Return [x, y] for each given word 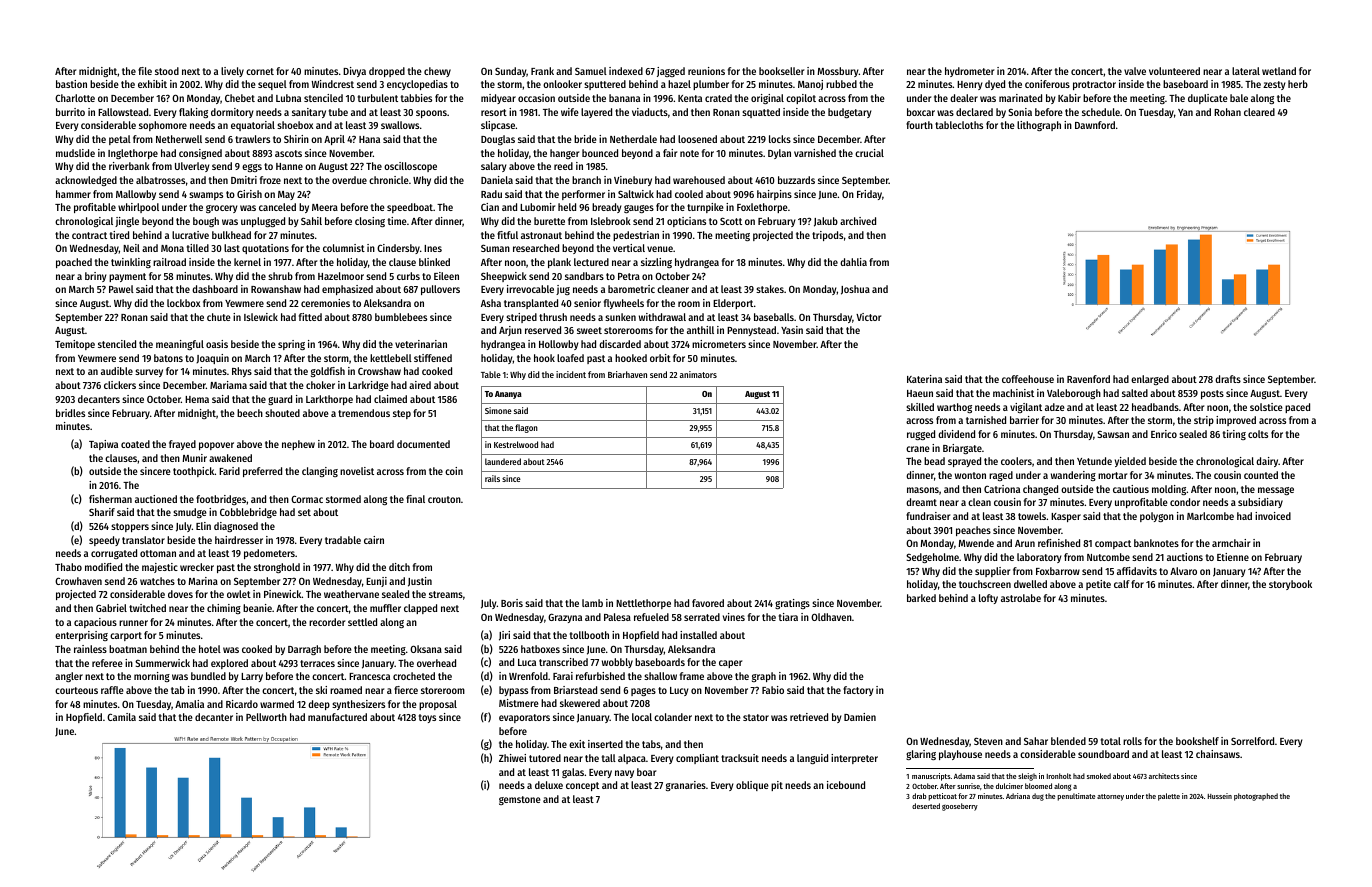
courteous [76, 690]
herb [1298, 84]
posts [1212, 394]
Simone [498, 410]
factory [858, 691]
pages [643, 692]
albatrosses [160, 180]
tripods [827, 236]
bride [585, 139]
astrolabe [1021, 598]
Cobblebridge [248, 513]
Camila [121, 717]
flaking [193, 113]
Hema [197, 399]
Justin [420, 582]
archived [858, 221]
